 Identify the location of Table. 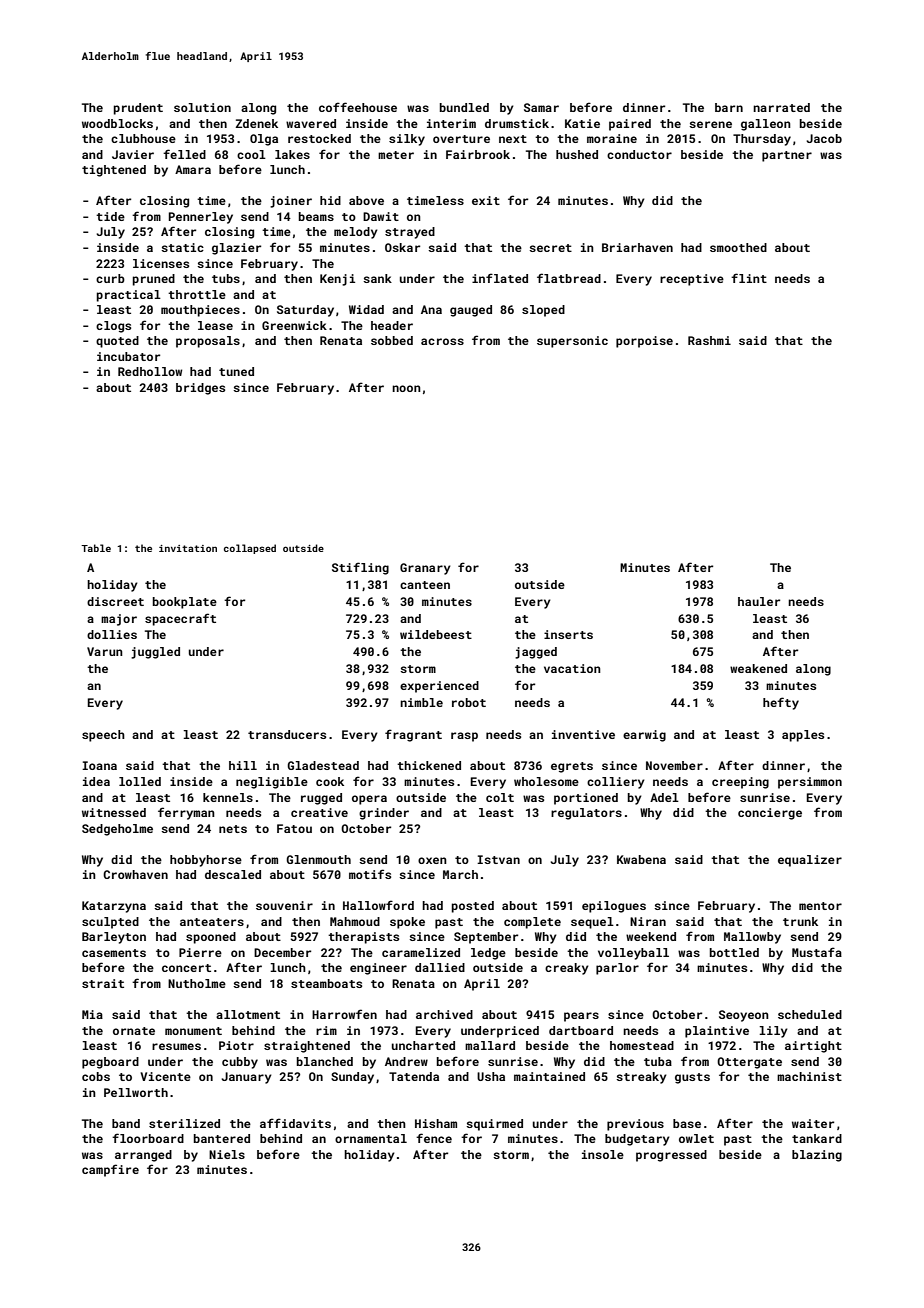
(96, 548).
